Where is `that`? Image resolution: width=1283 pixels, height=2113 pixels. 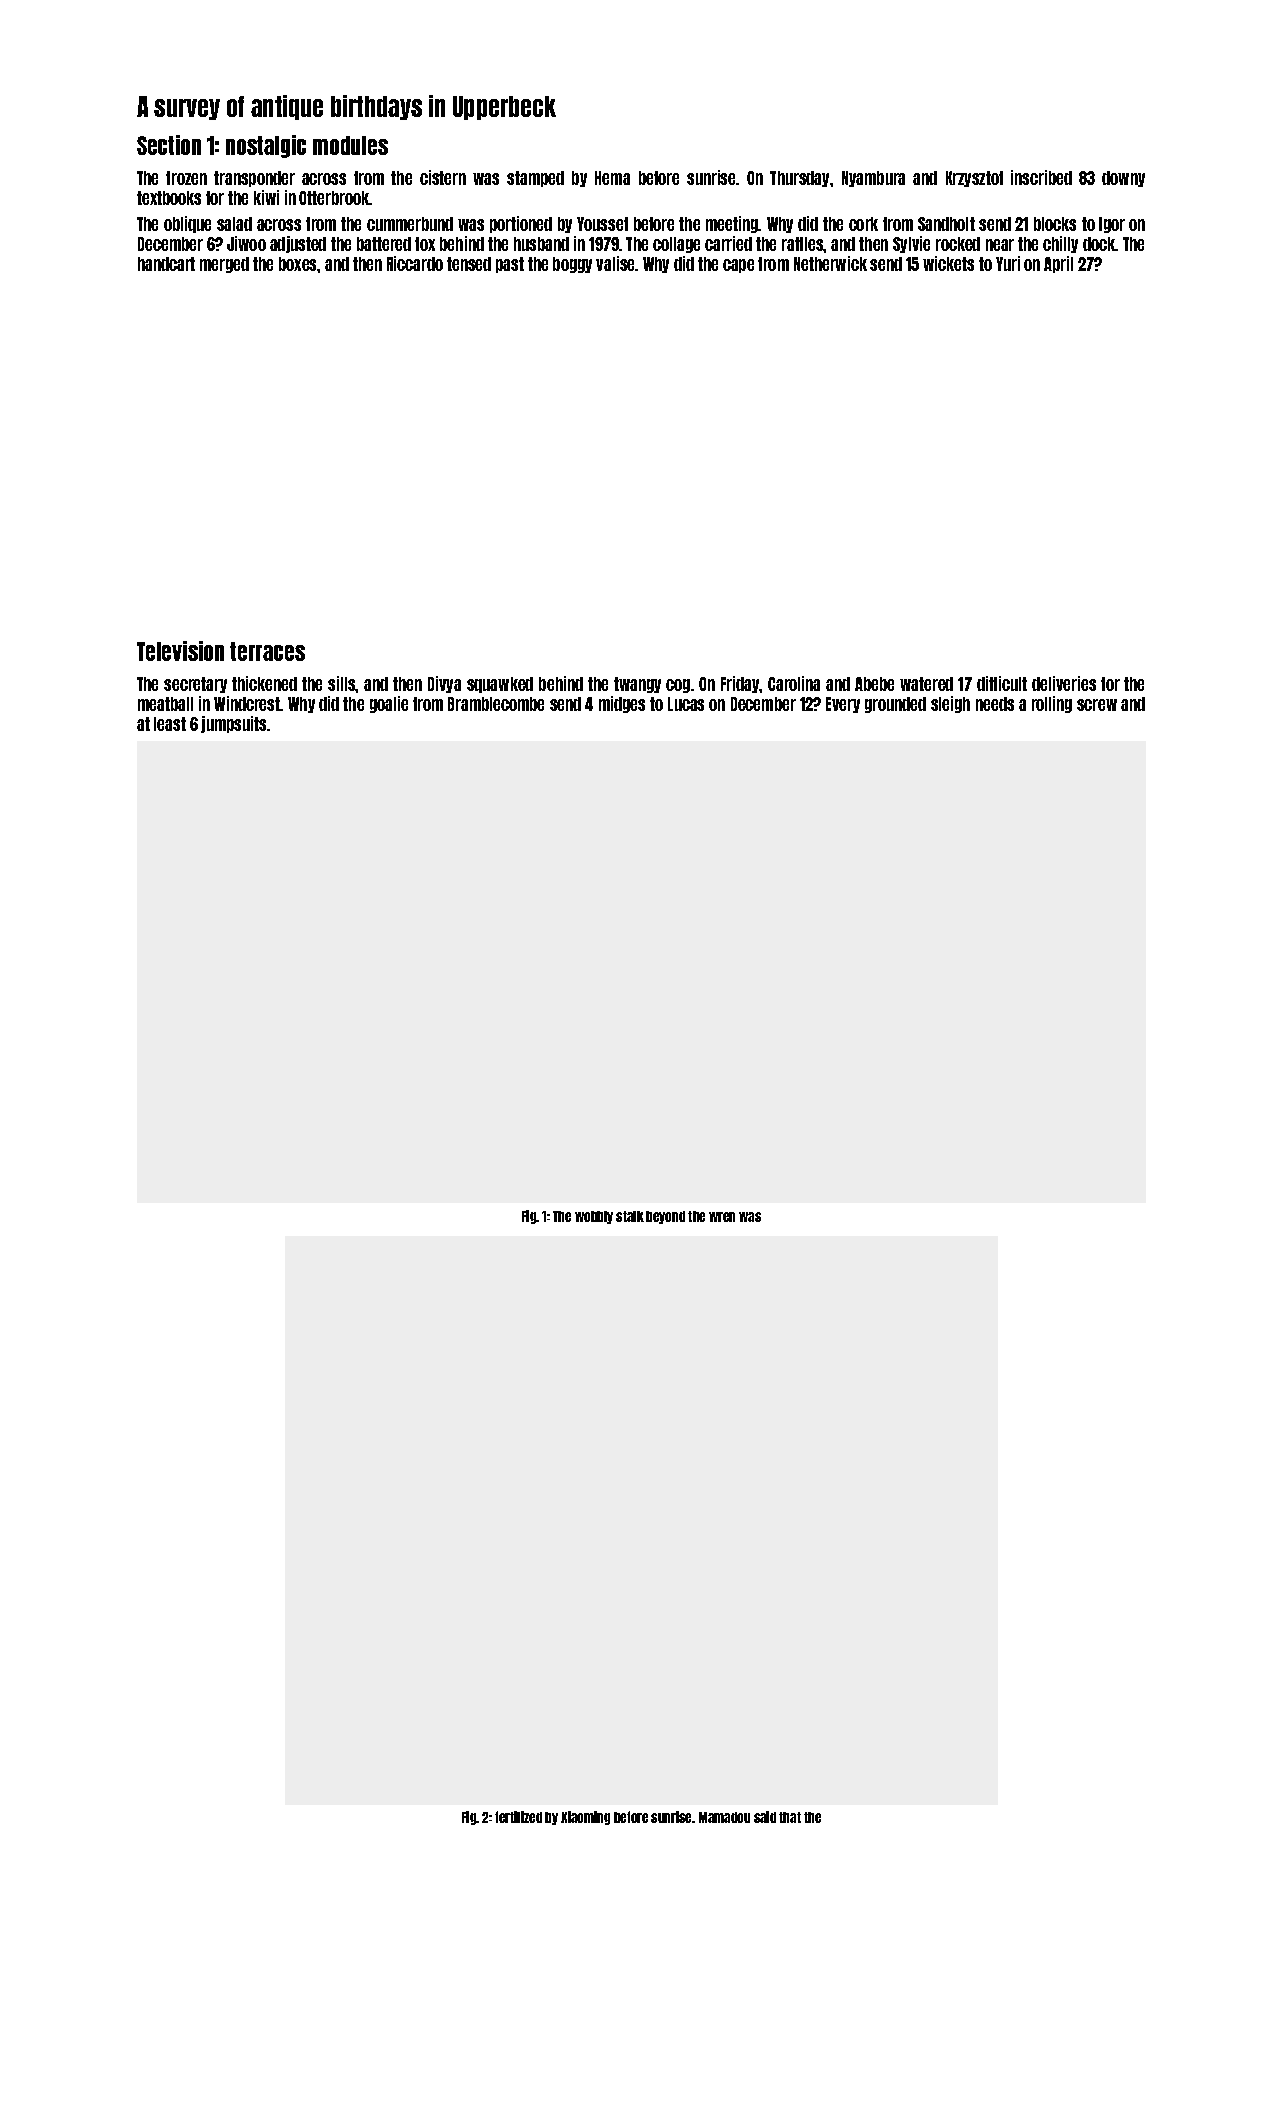
that is located at coordinates (790, 1817).
